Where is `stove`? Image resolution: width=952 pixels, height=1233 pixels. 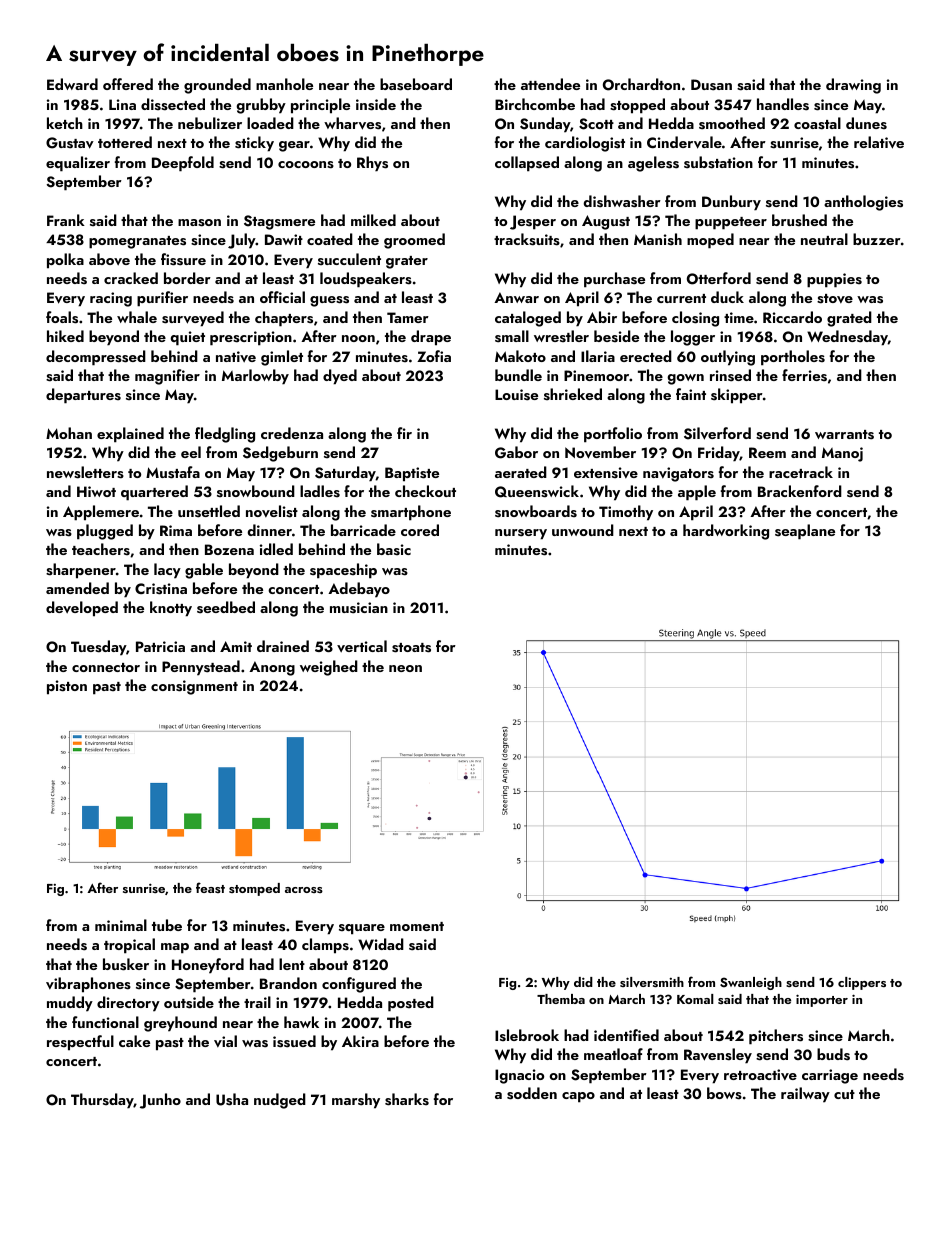 stove is located at coordinates (835, 299).
